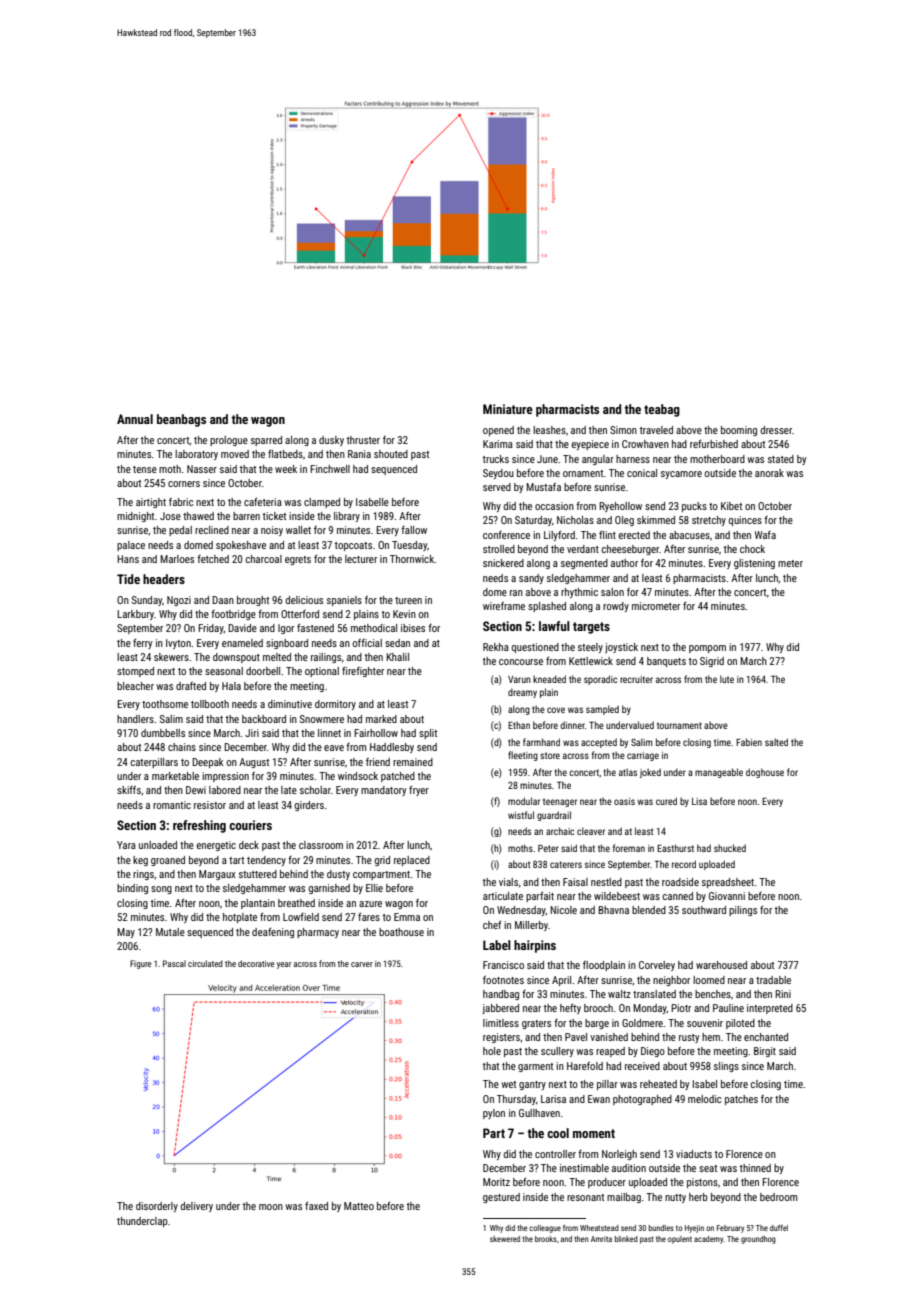  Describe the element at coordinates (624, 563) in the screenshot. I see `author` at that location.
